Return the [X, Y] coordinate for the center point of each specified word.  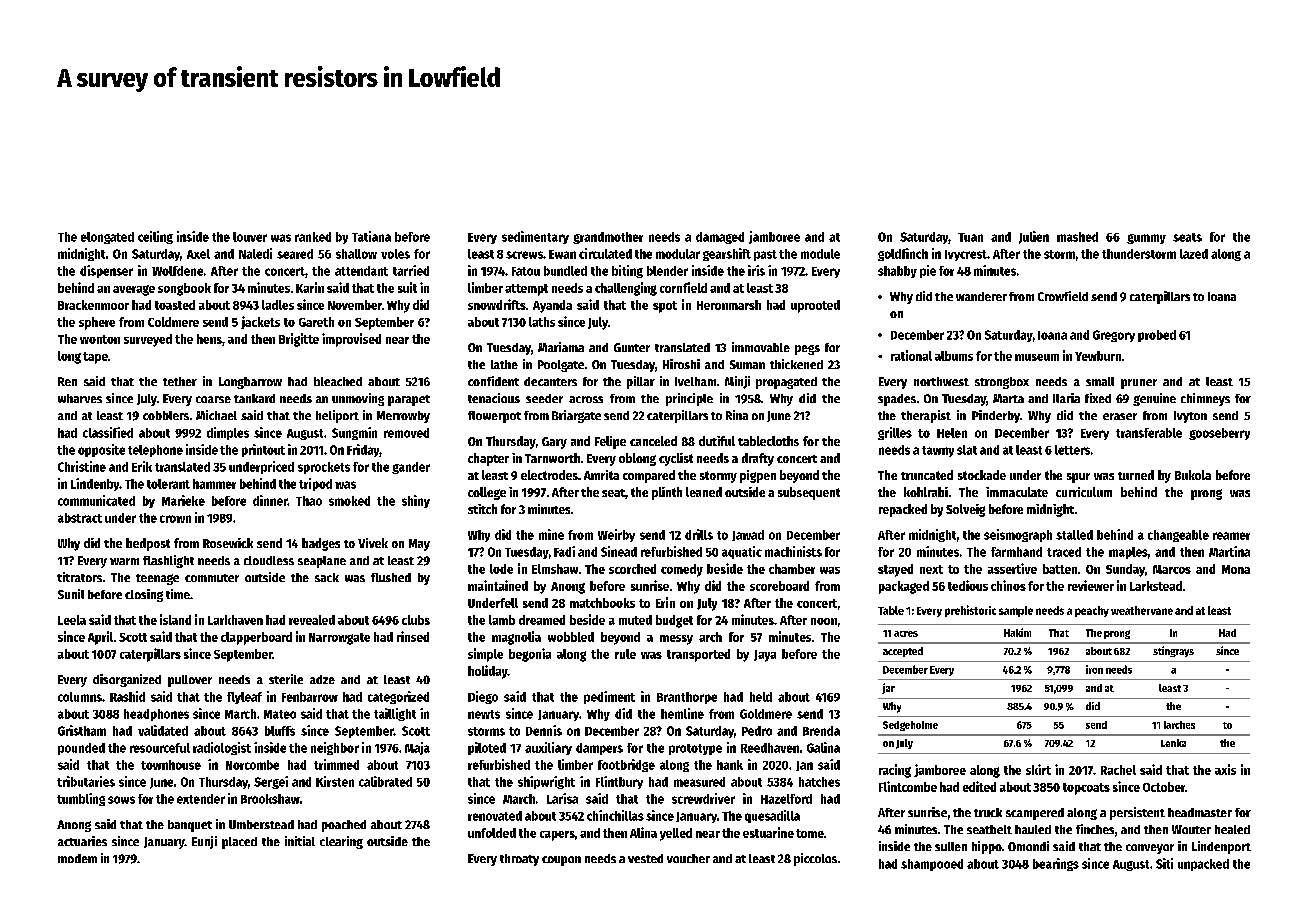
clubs [416, 620]
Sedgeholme [910, 726]
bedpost [148, 544]
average [134, 290]
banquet [190, 826]
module [820, 254]
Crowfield [1063, 296]
